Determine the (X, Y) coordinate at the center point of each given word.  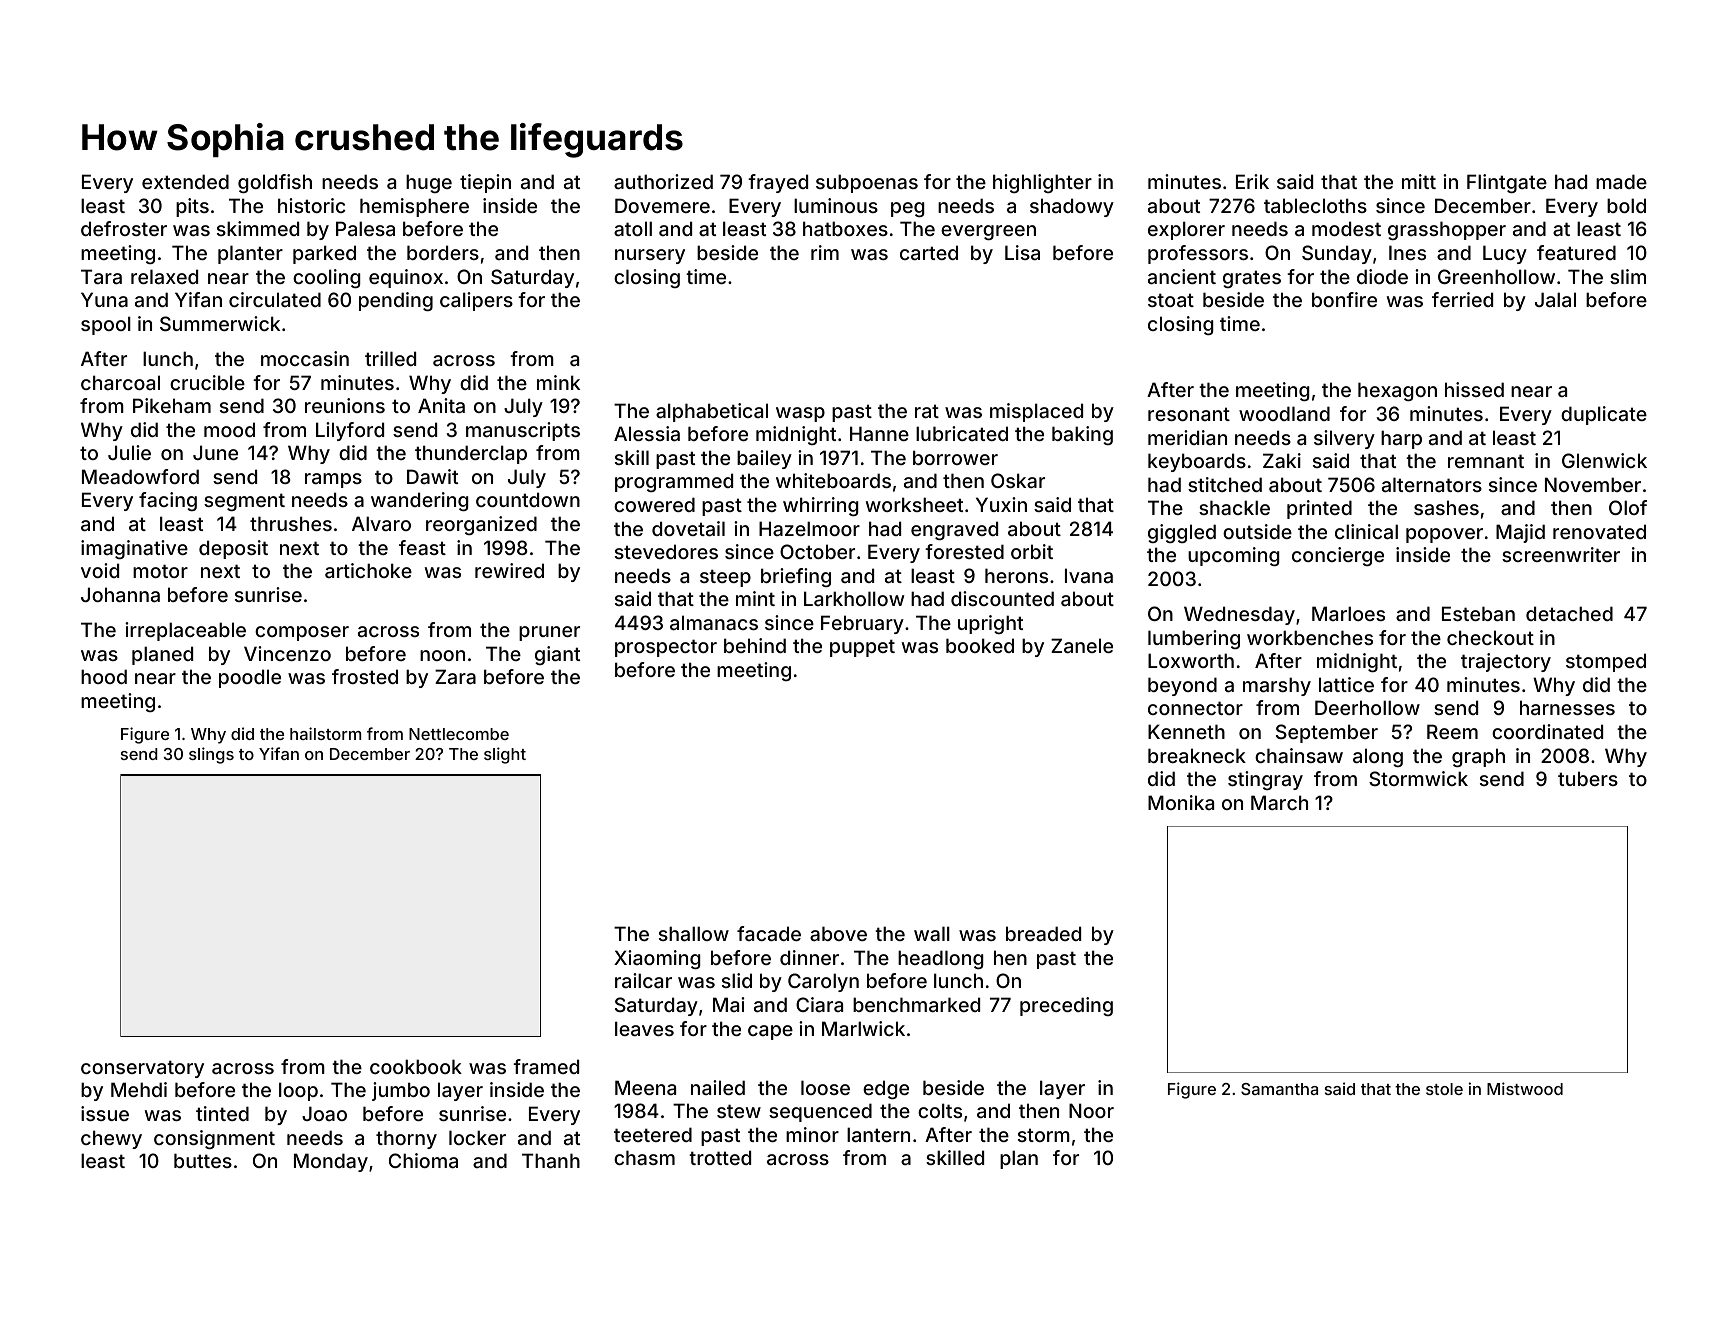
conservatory (142, 1069)
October (817, 551)
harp (1401, 439)
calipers (476, 301)
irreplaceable (185, 631)
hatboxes (845, 228)
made (1621, 181)
